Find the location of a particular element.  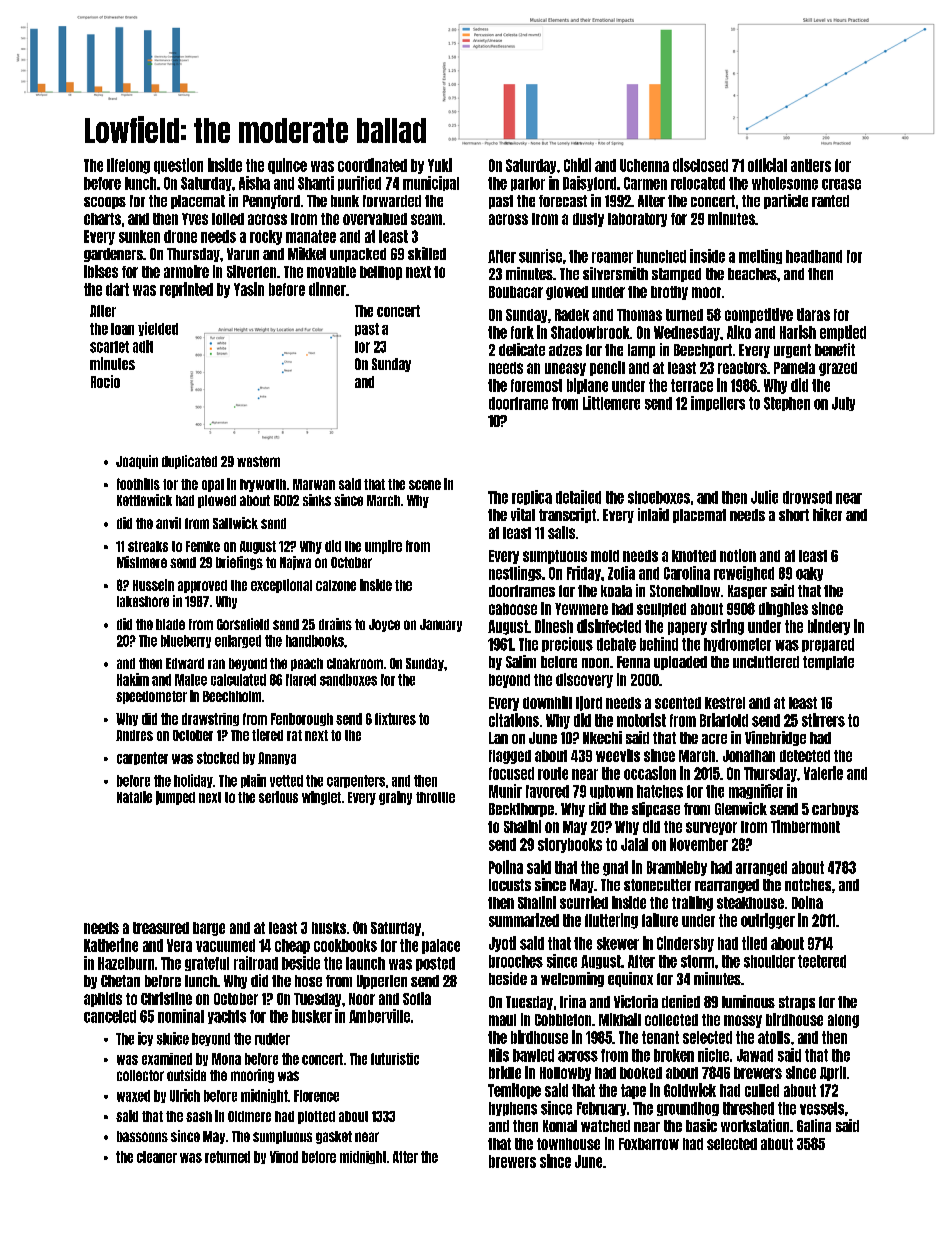

sunrise is located at coordinates (540, 256).
